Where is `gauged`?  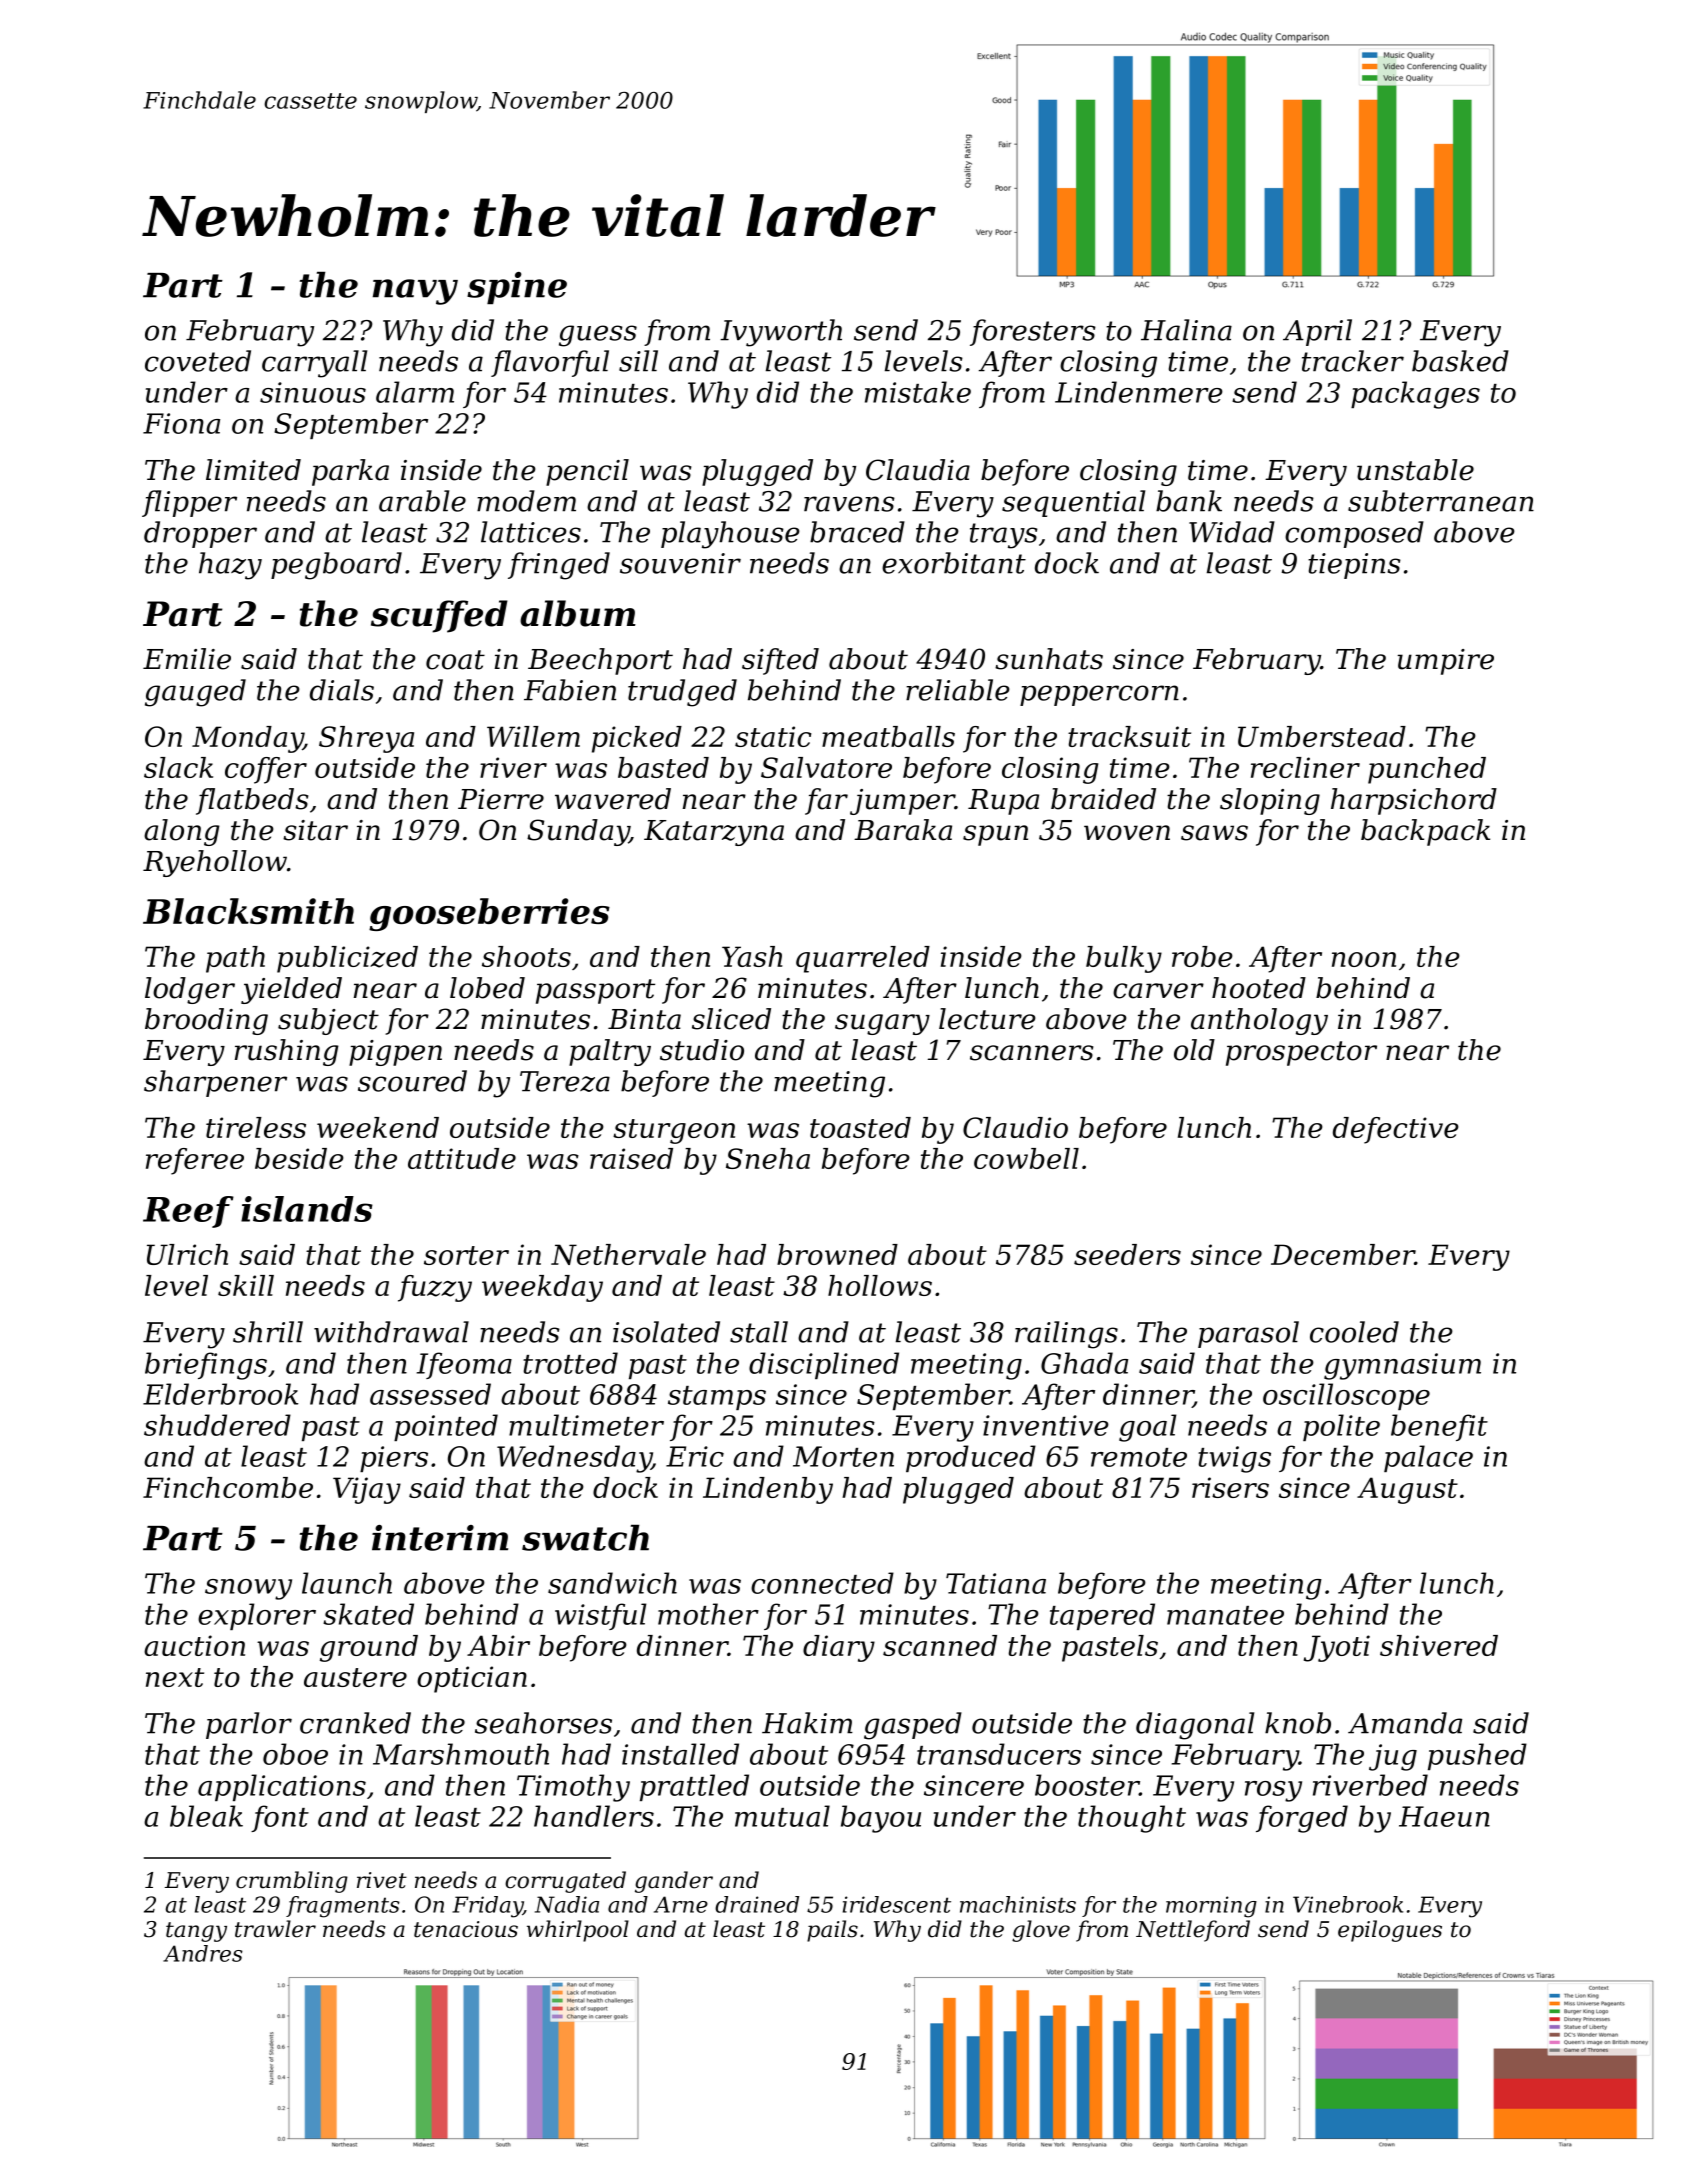
gauged is located at coordinates (195, 693).
